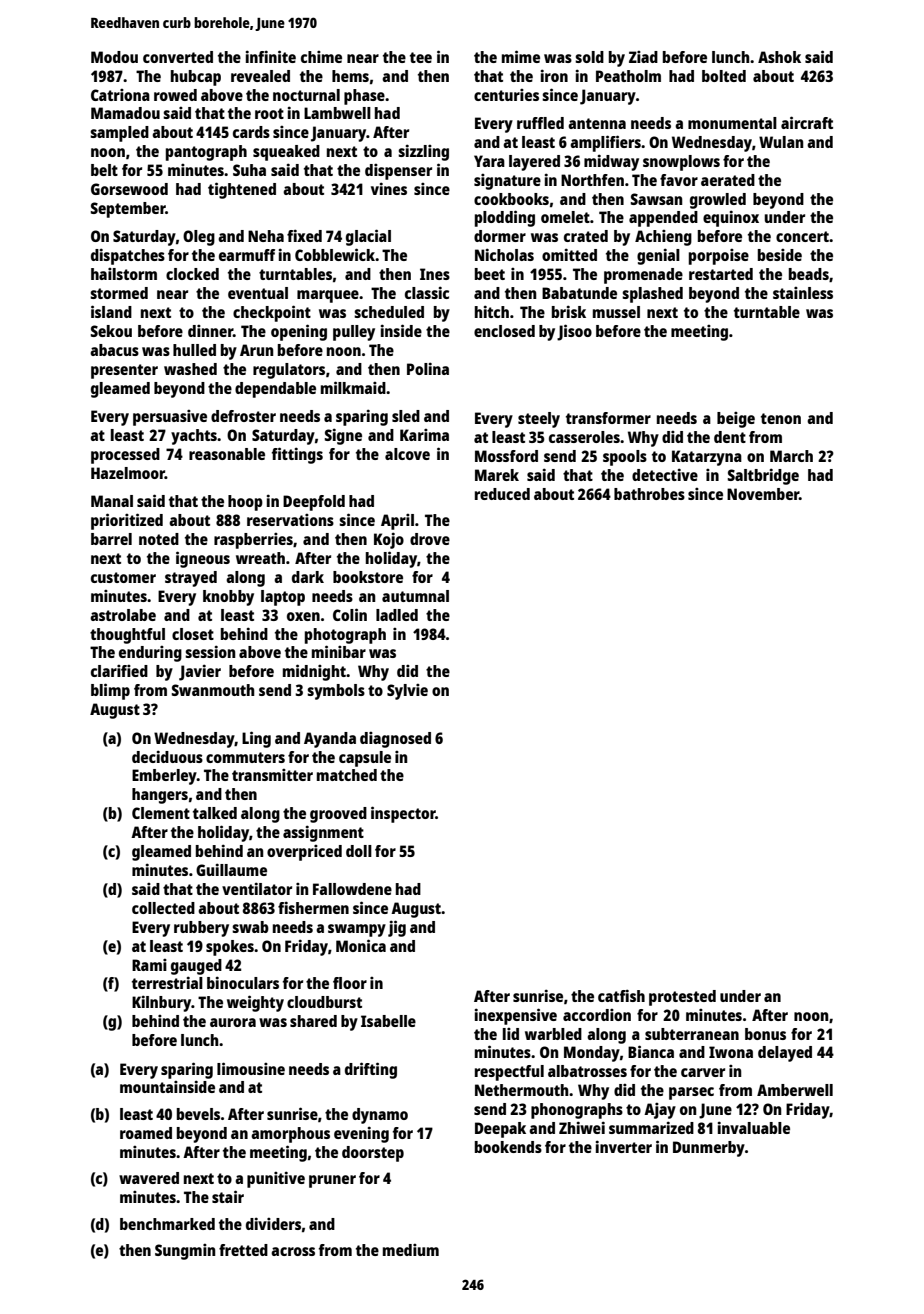 Image resolution: width=924 pixels, height=1314 pixels. I want to click on protested, so click(682, 998).
